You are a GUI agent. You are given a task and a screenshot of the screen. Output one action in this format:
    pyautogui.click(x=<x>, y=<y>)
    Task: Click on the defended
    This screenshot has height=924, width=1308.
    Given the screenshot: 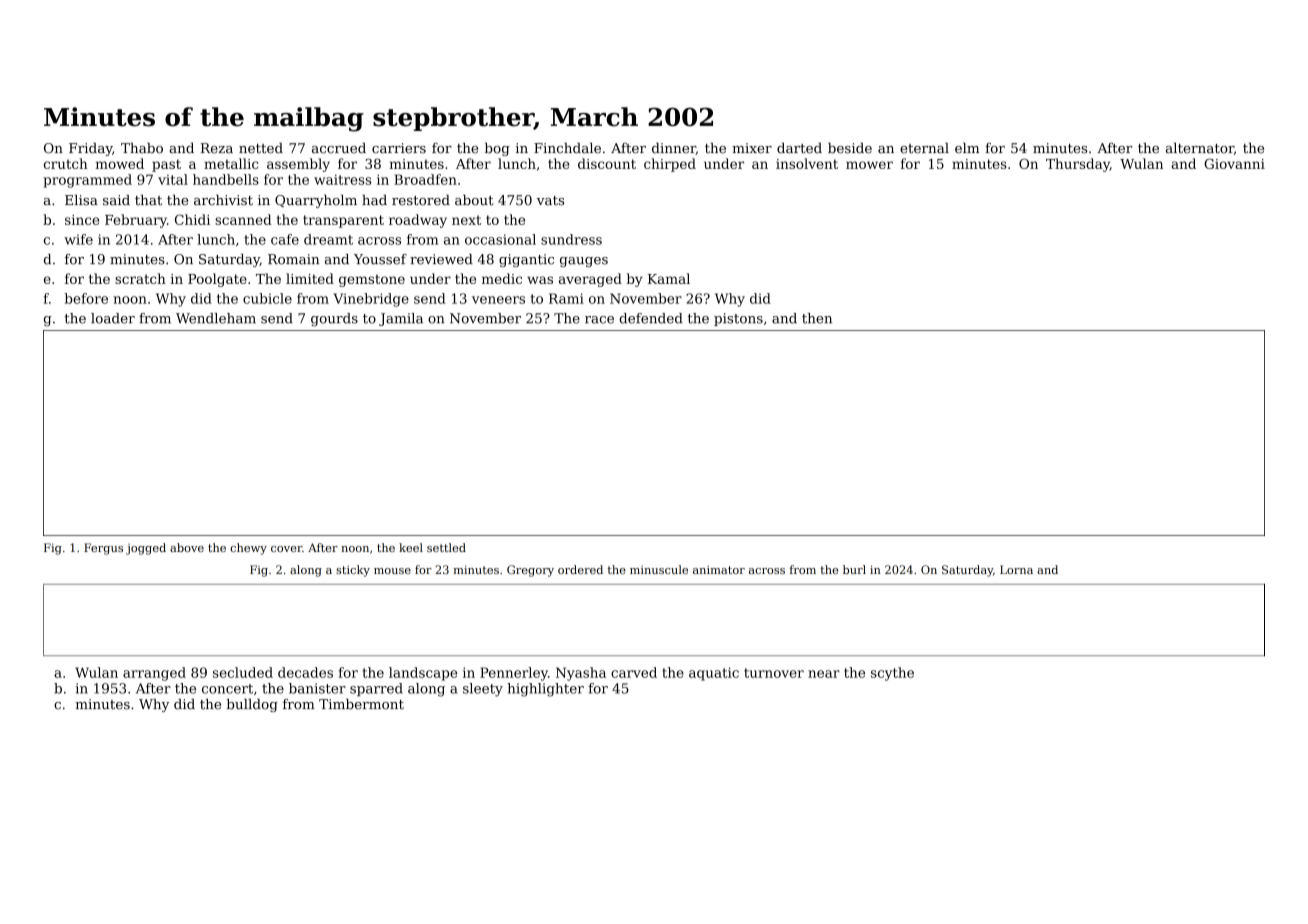 What is the action you would take?
    pyautogui.click(x=651, y=318)
